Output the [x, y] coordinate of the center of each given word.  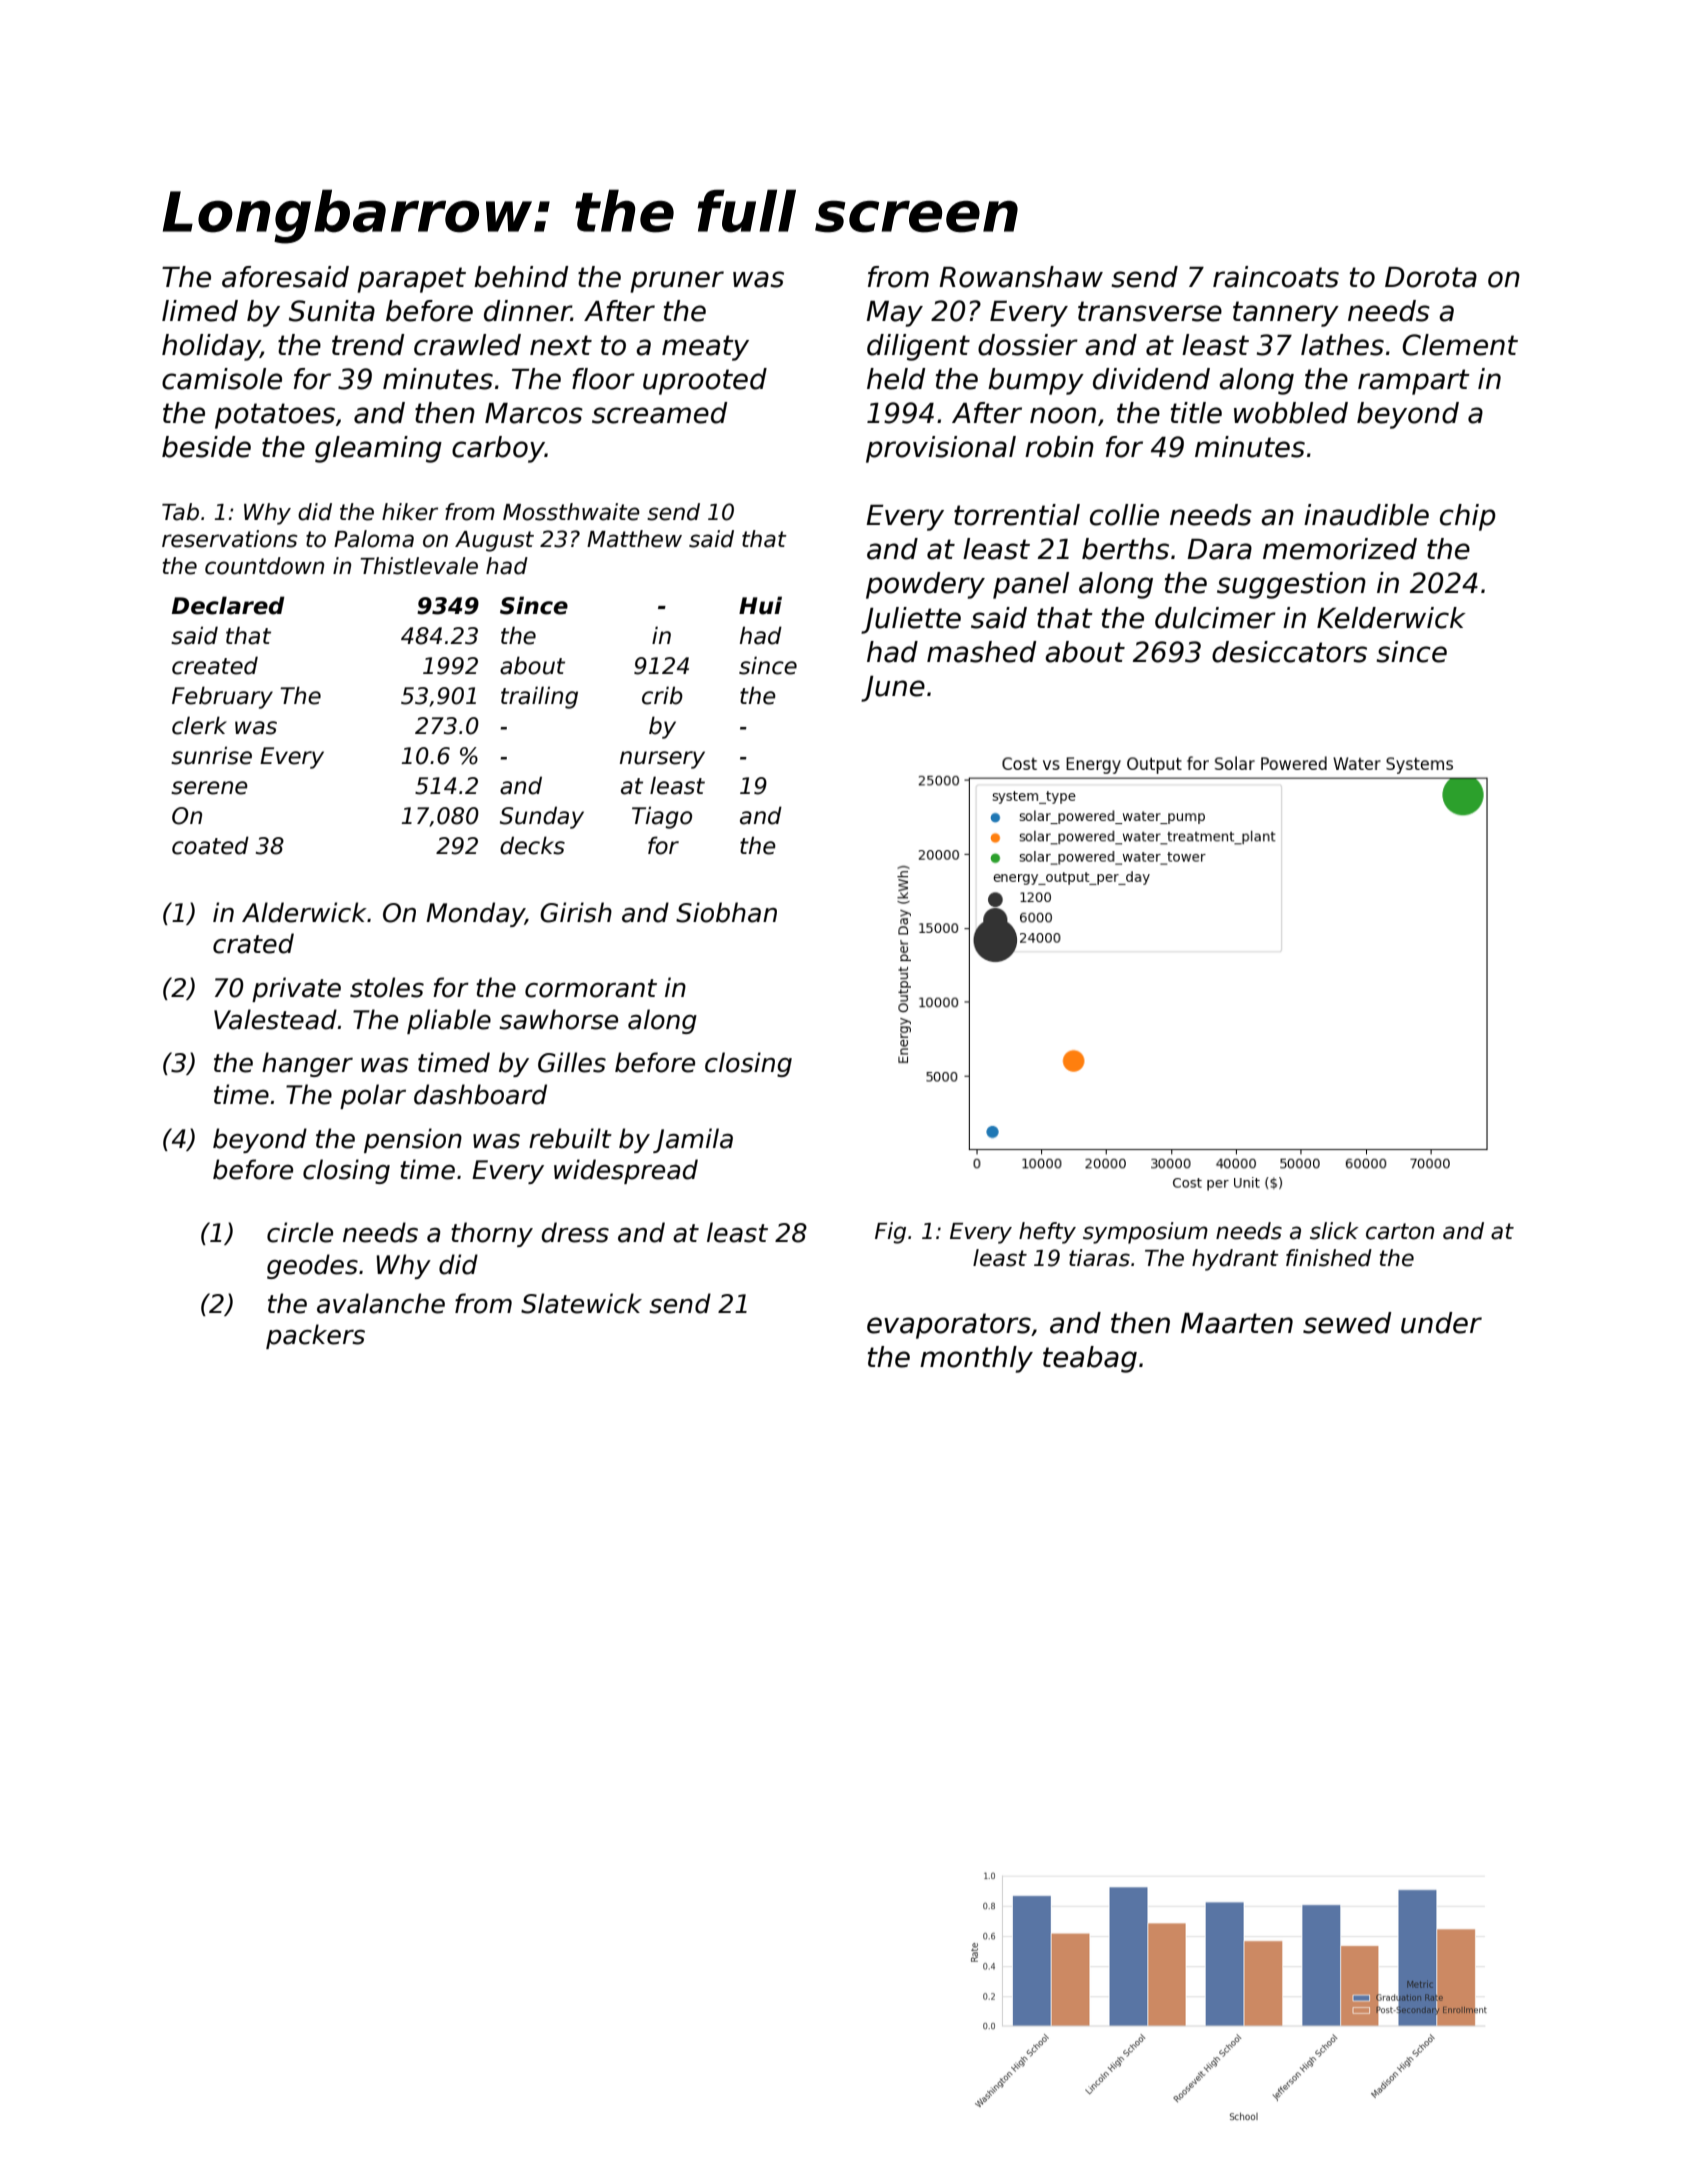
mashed [981, 652]
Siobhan [726, 912]
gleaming [378, 449]
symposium [1145, 1233]
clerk [199, 725]
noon [1063, 415]
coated [210, 845]
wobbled [1291, 413]
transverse [1150, 311]
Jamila [693, 1140]
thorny [492, 1234]
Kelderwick [1391, 618]
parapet [411, 280]
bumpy [1036, 381]
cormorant [591, 988]
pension [413, 1140]
